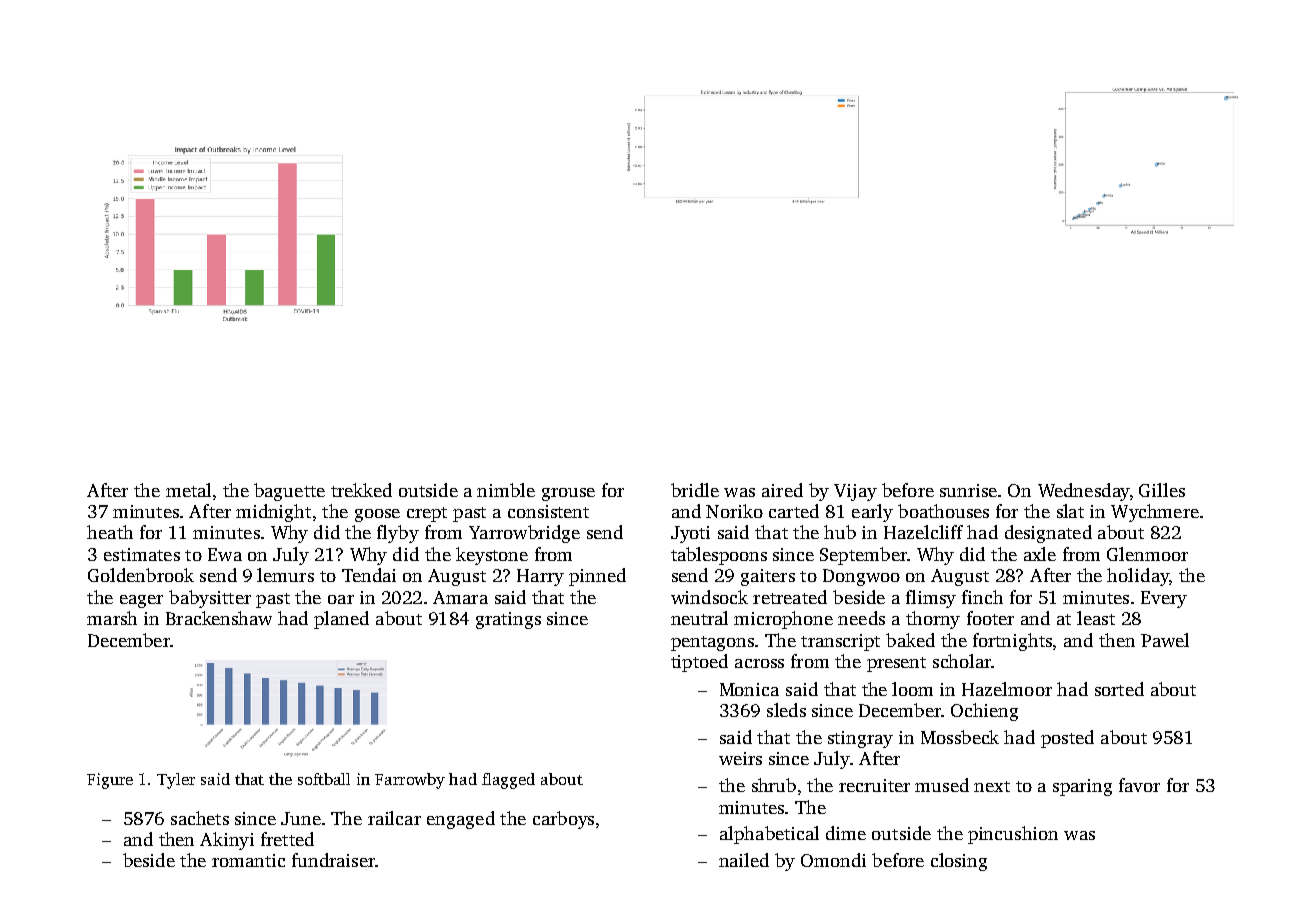 The height and width of the document is (924, 1308). What do you see at coordinates (910, 640) in the document?
I see `baked` at bounding box center [910, 640].
